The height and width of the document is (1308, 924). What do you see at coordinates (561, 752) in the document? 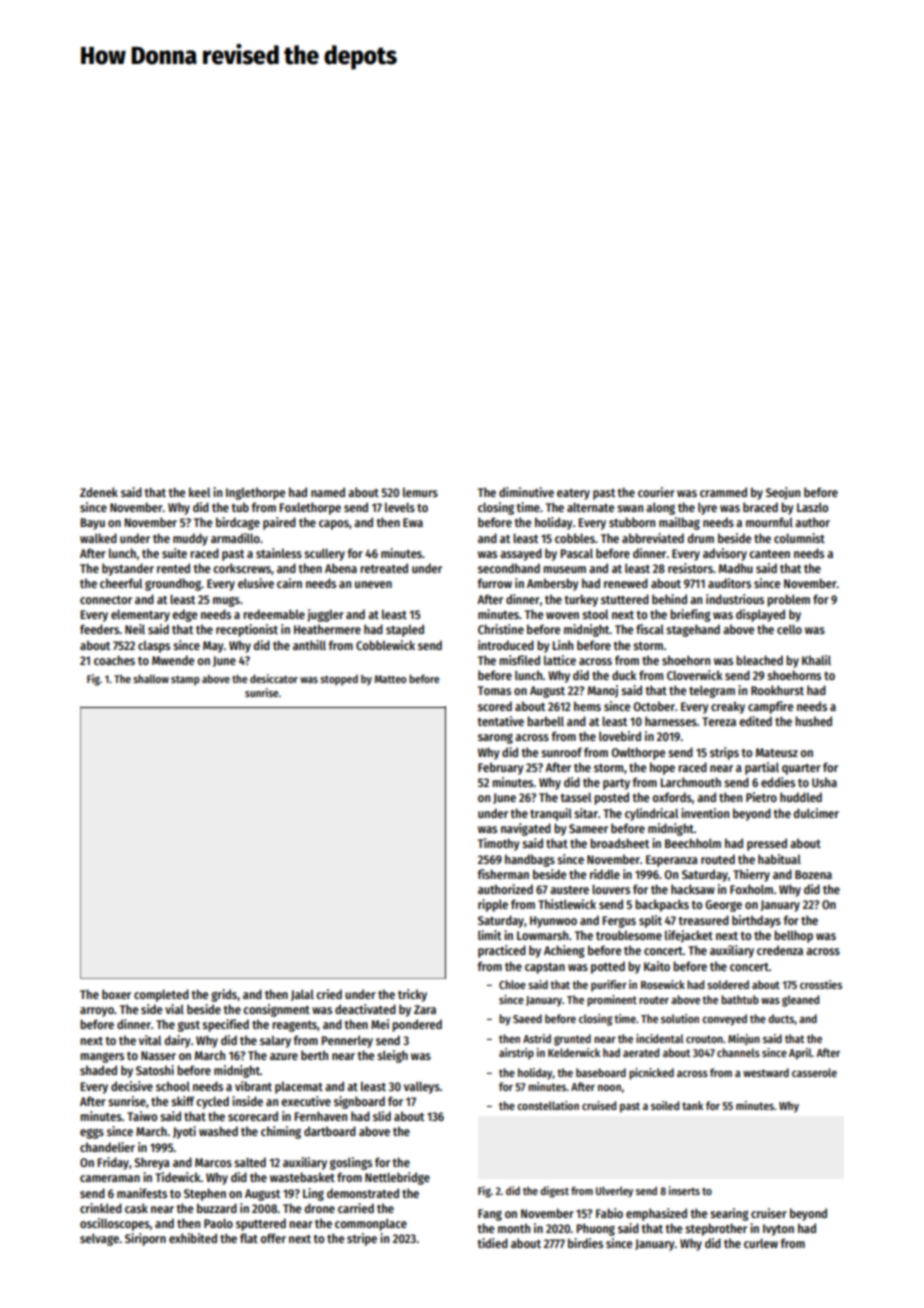
I see `sunroof` at bounding box center [561, 752].
